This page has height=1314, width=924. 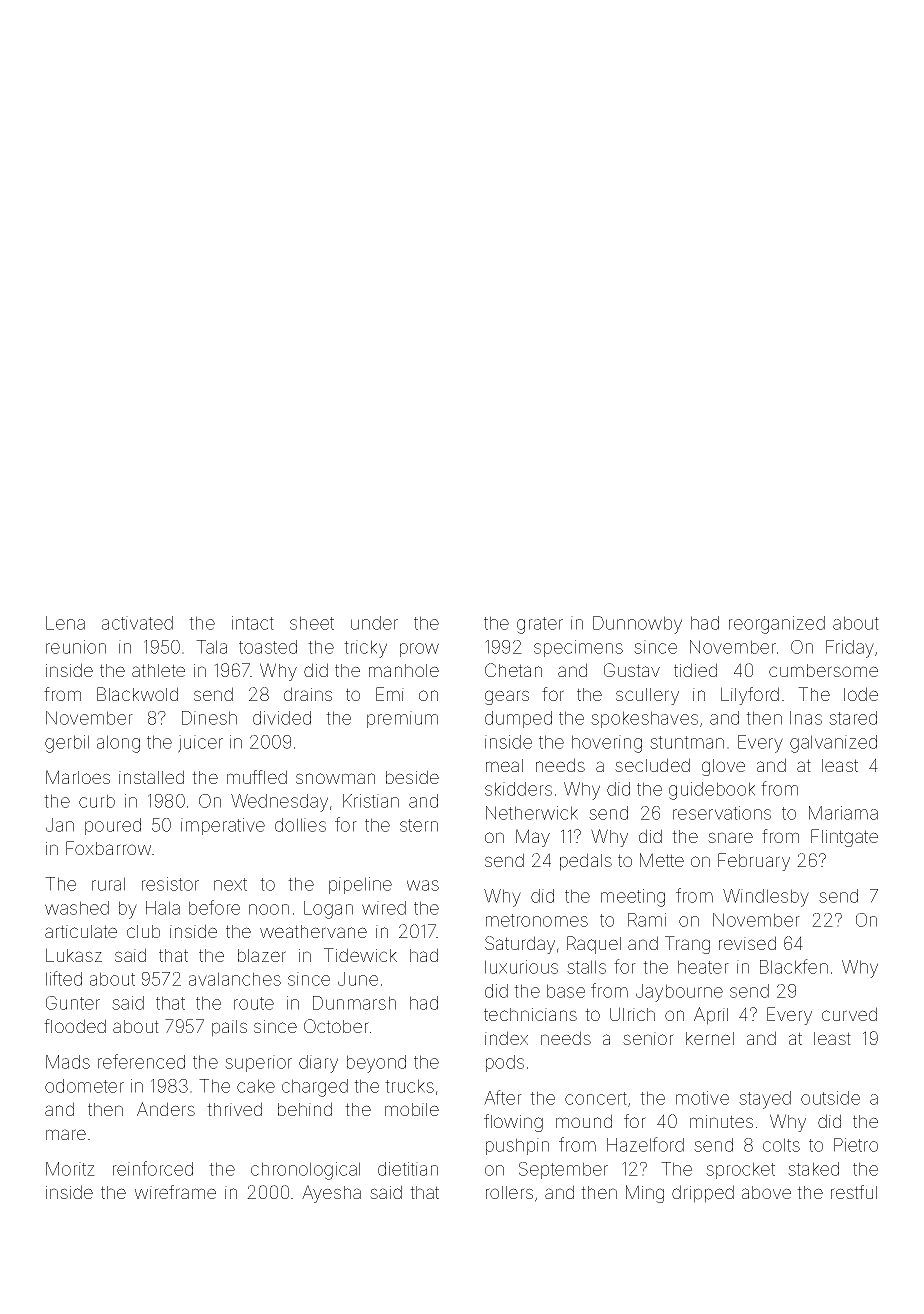 What do you see at coordinates (540, 625) in the page?
I see `grater` at bounding box center [540, 625].
